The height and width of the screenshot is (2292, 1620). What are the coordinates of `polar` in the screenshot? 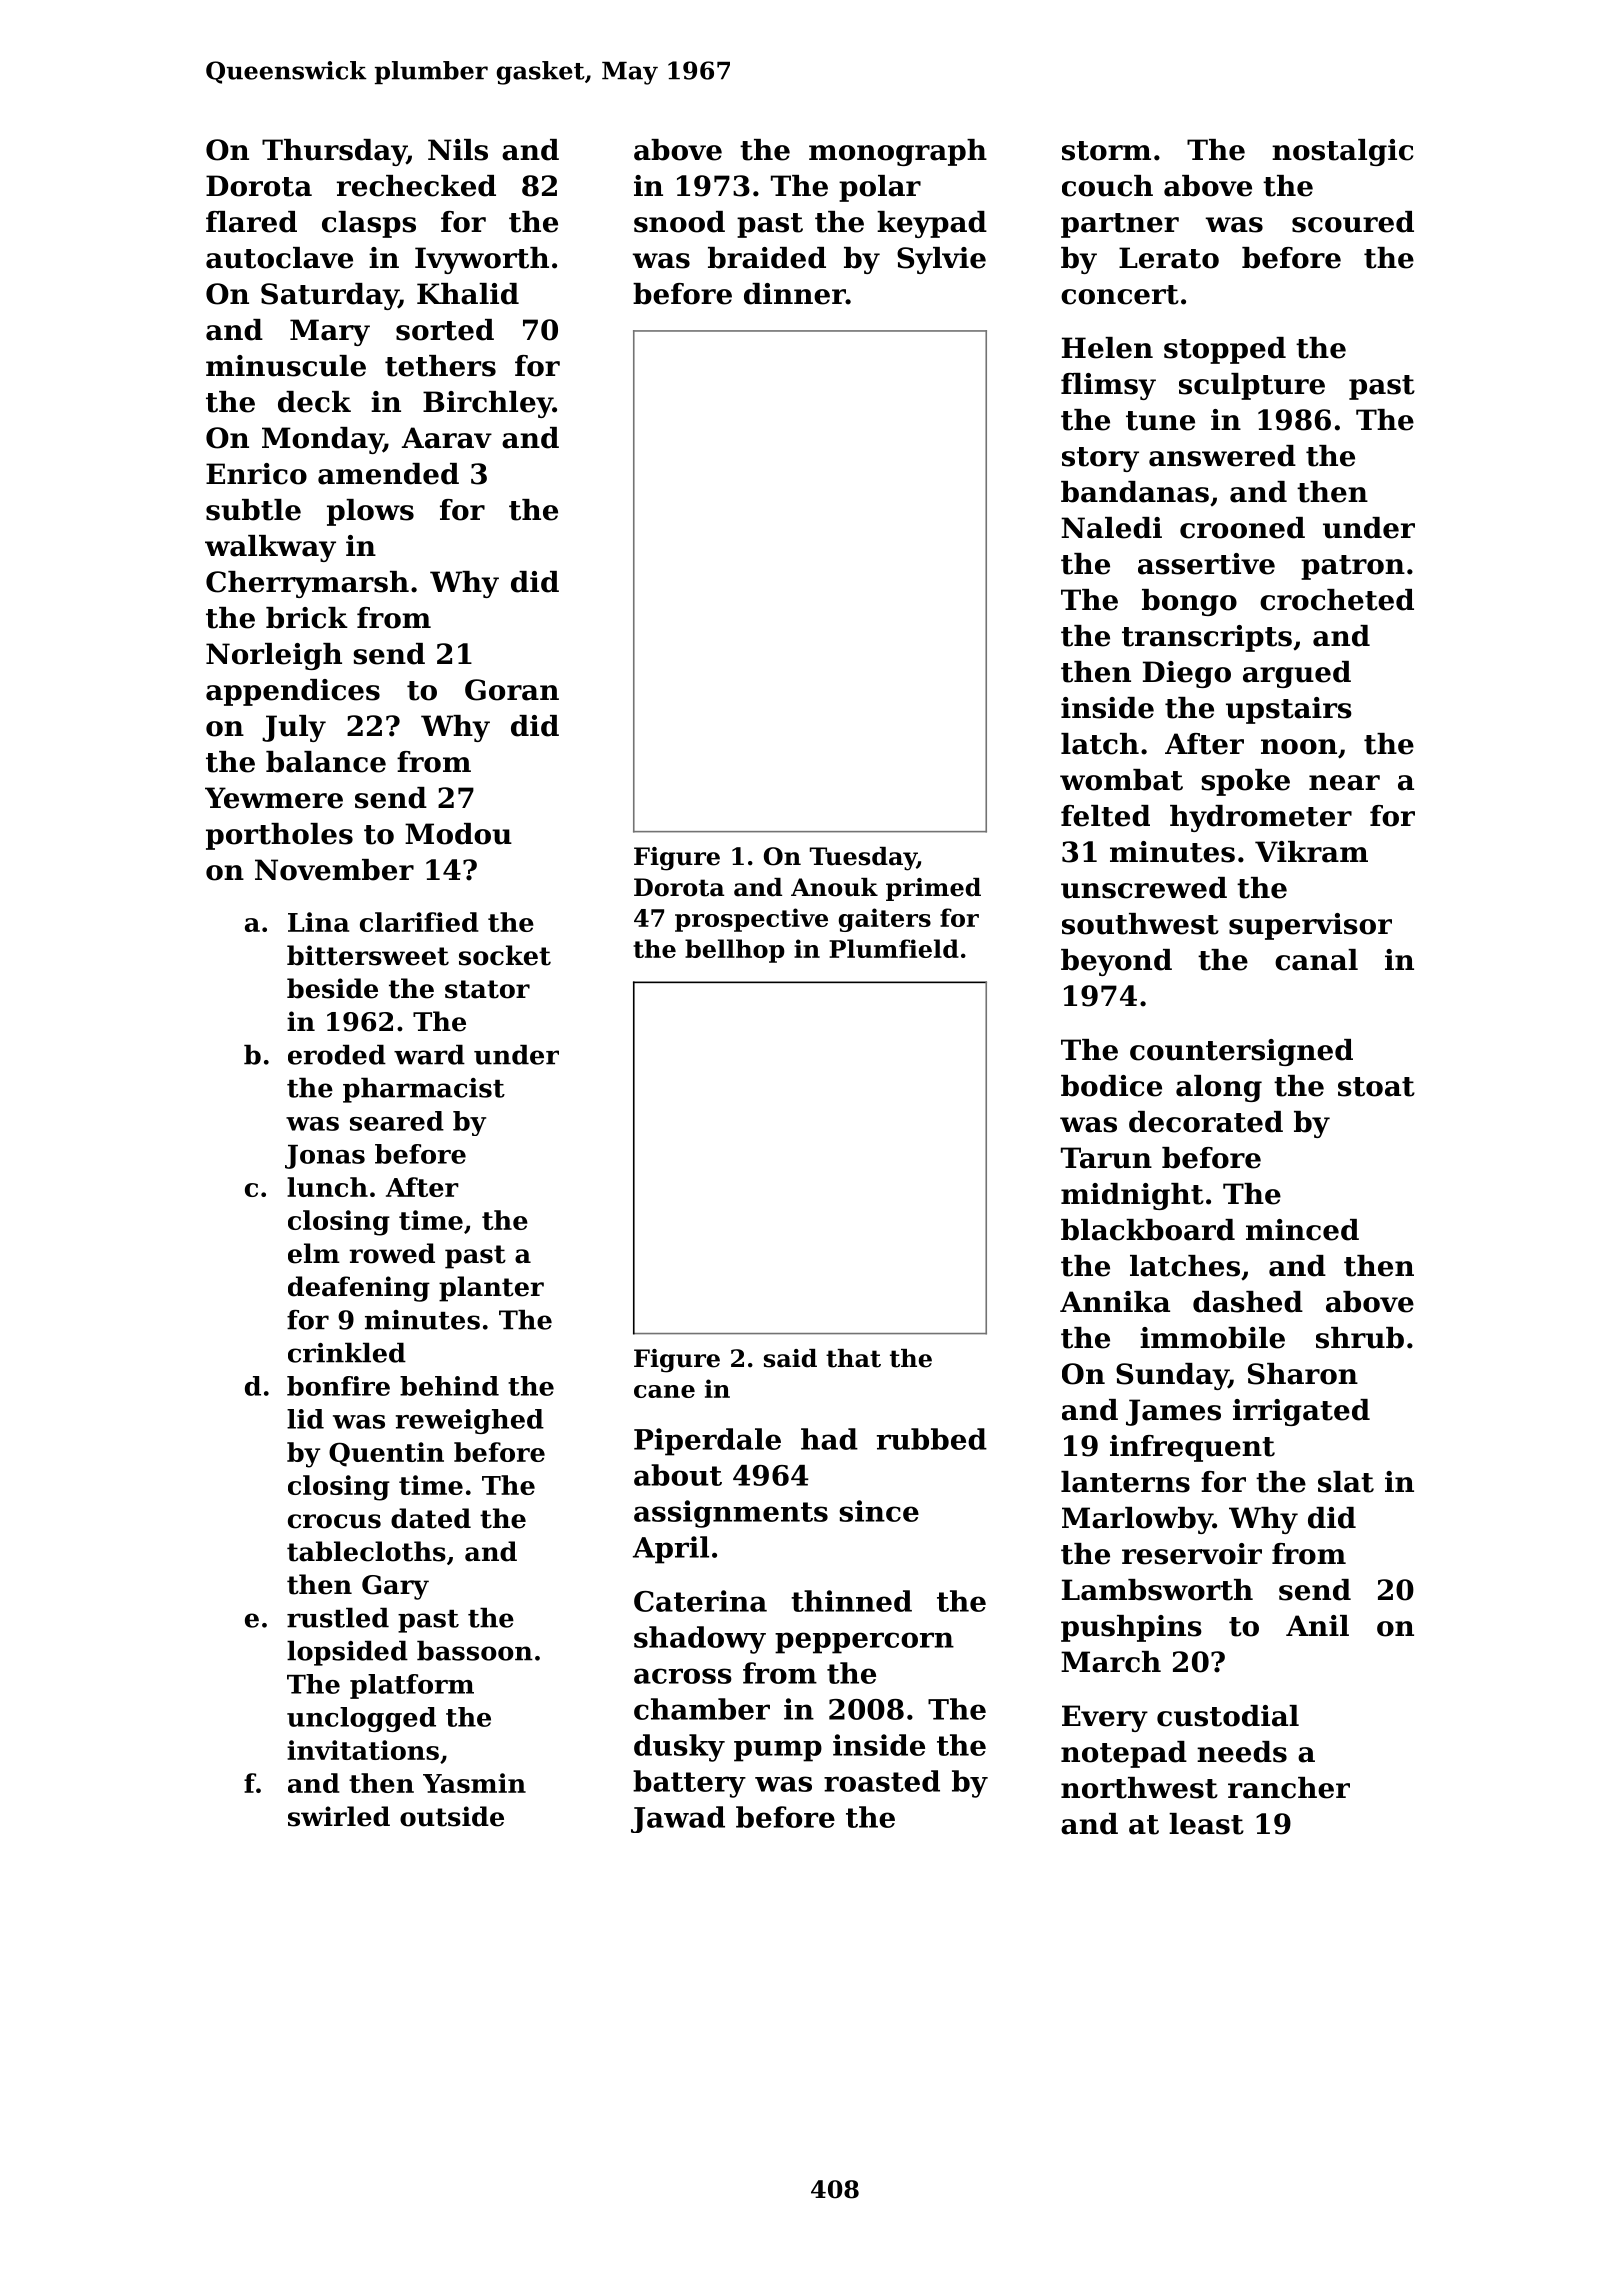 It's located at (880, 188).
